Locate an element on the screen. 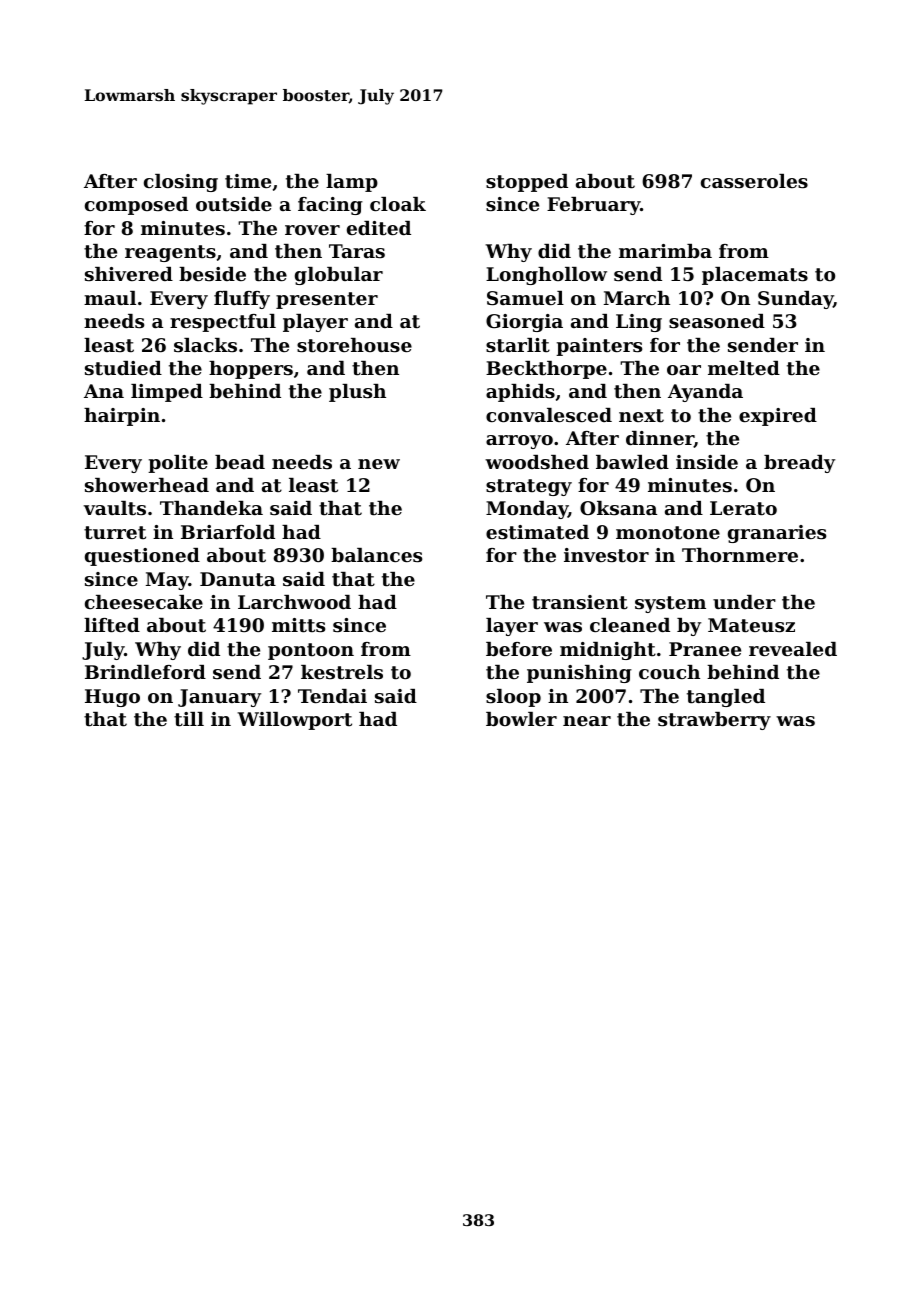  bowler is located at coordinates (521, 719).
